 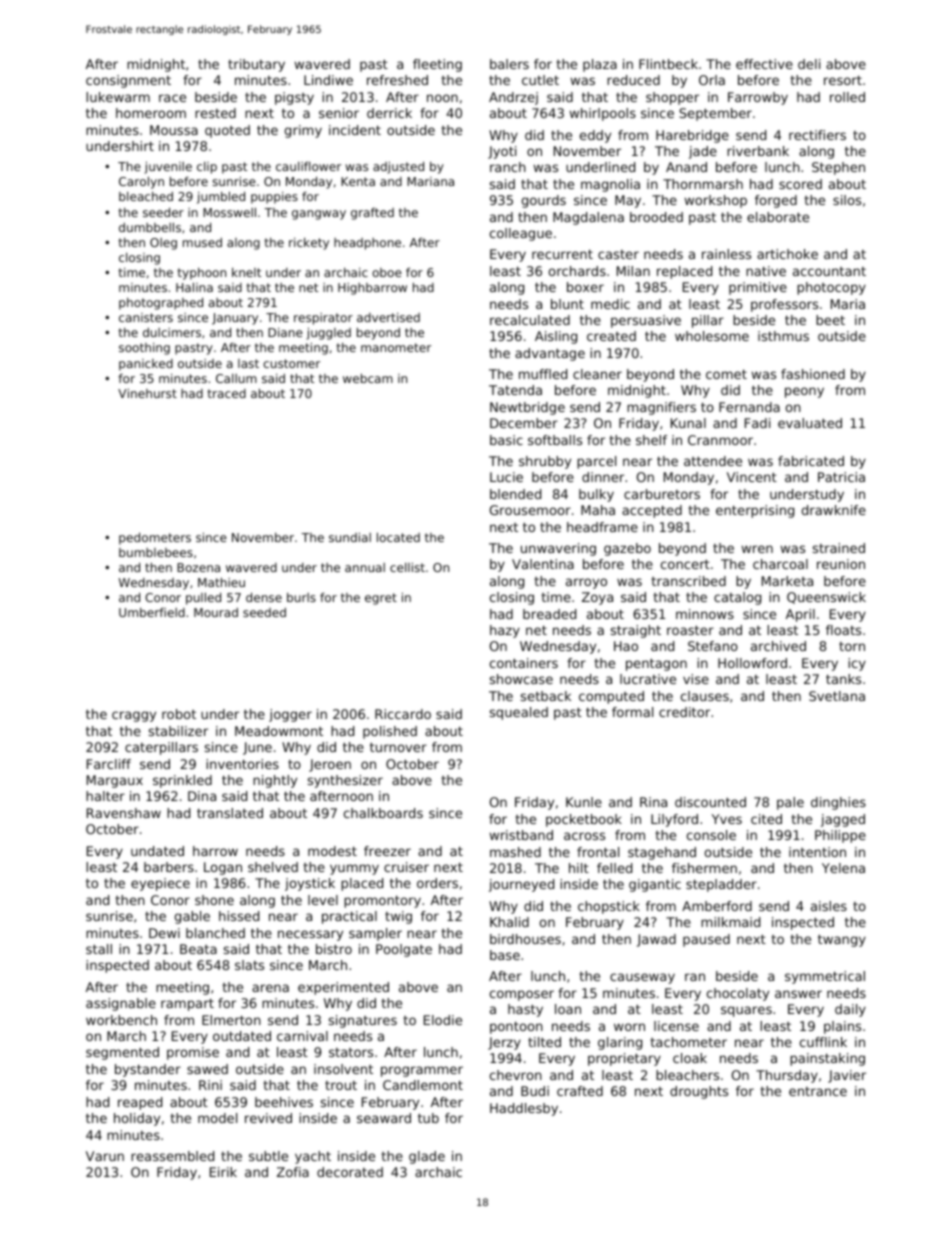 I want to click on robot, so click(x=179, y=714).
